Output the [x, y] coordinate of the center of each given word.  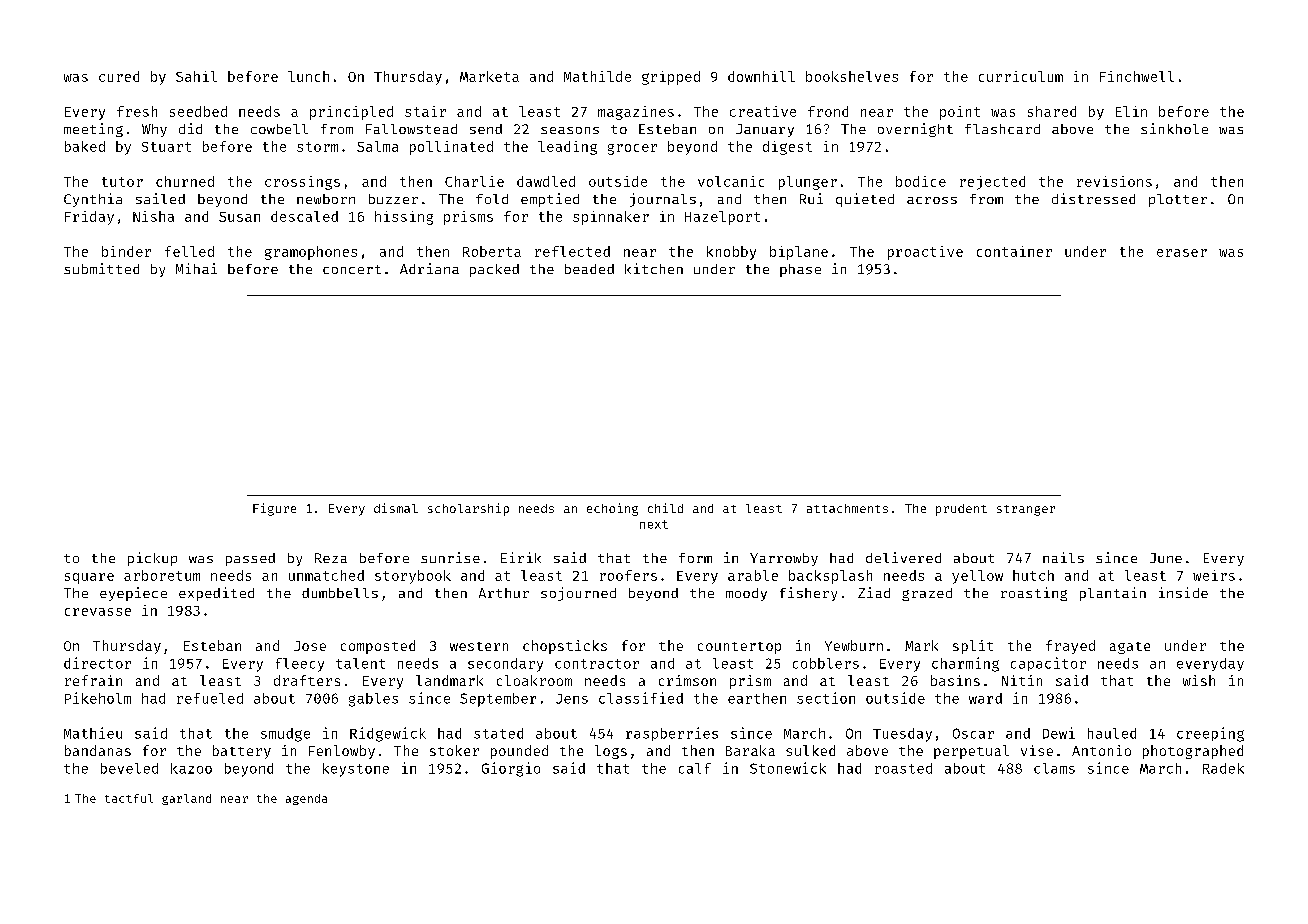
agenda [306, 799]
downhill [761, 76]
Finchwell [1137, 76]
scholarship [468, 509]
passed [250, 559]
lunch [308, 76]
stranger [1026, 510]
